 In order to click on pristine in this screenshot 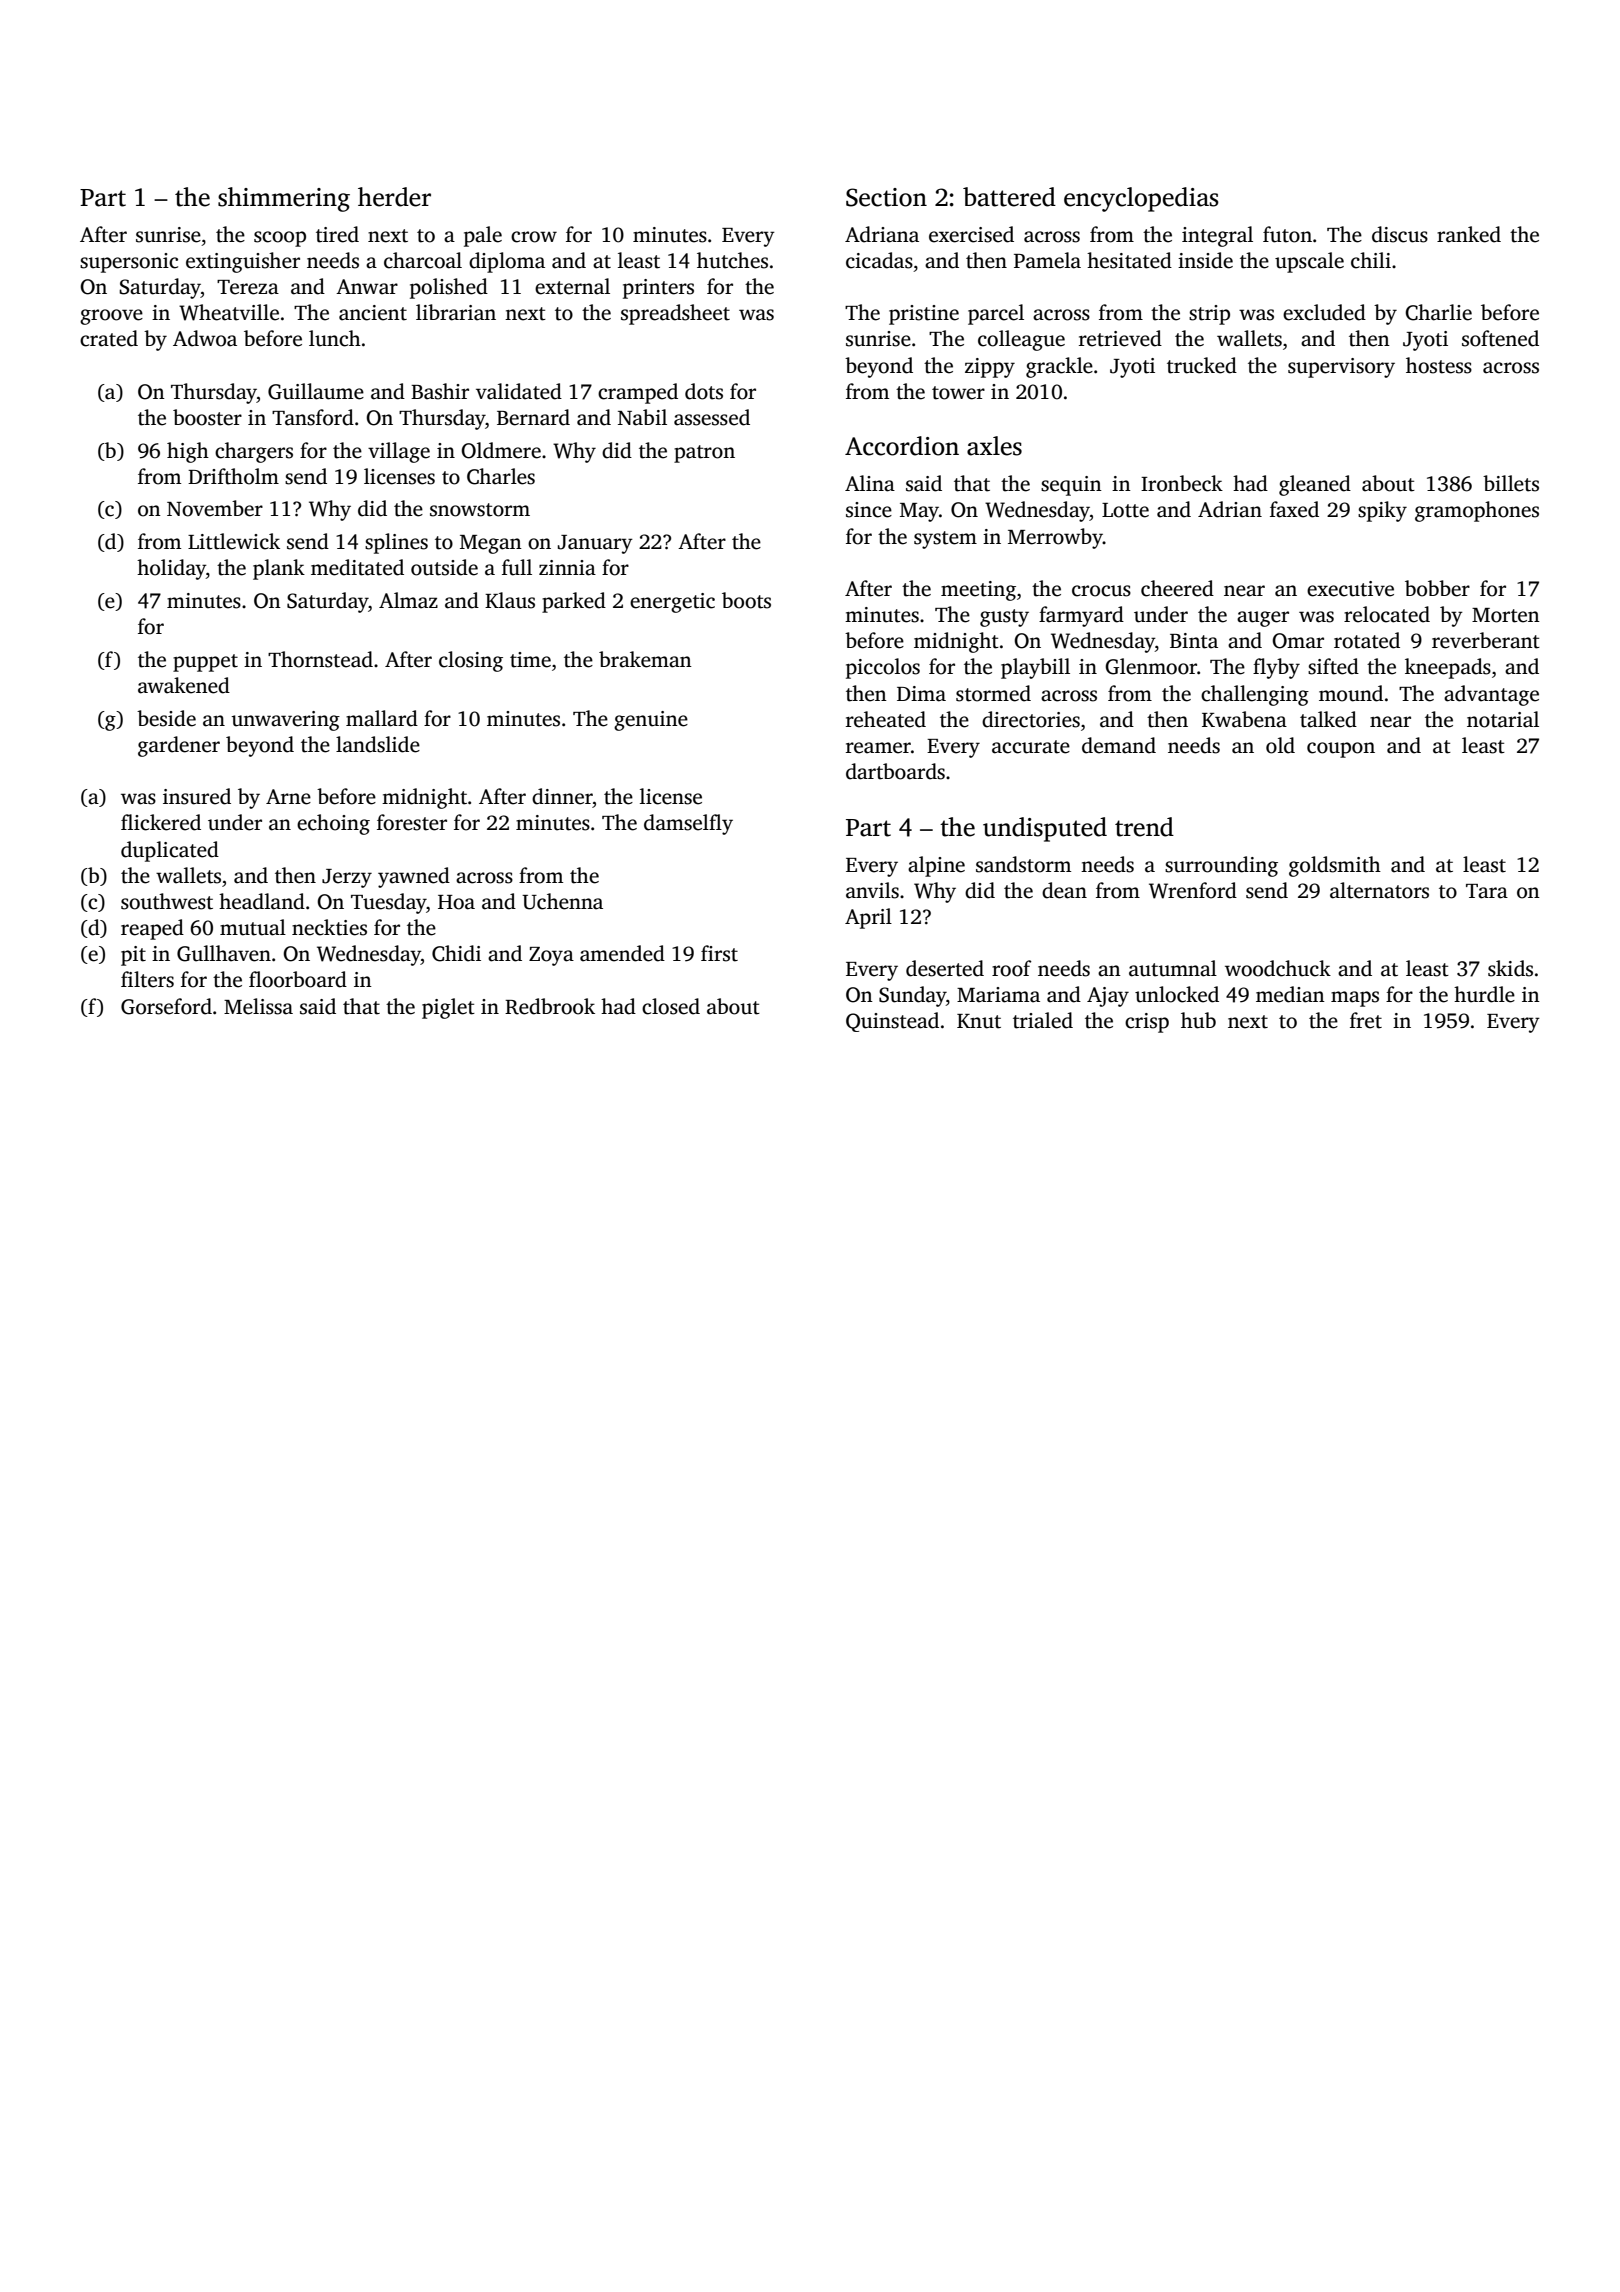, I will do `click(924, 315)`.
